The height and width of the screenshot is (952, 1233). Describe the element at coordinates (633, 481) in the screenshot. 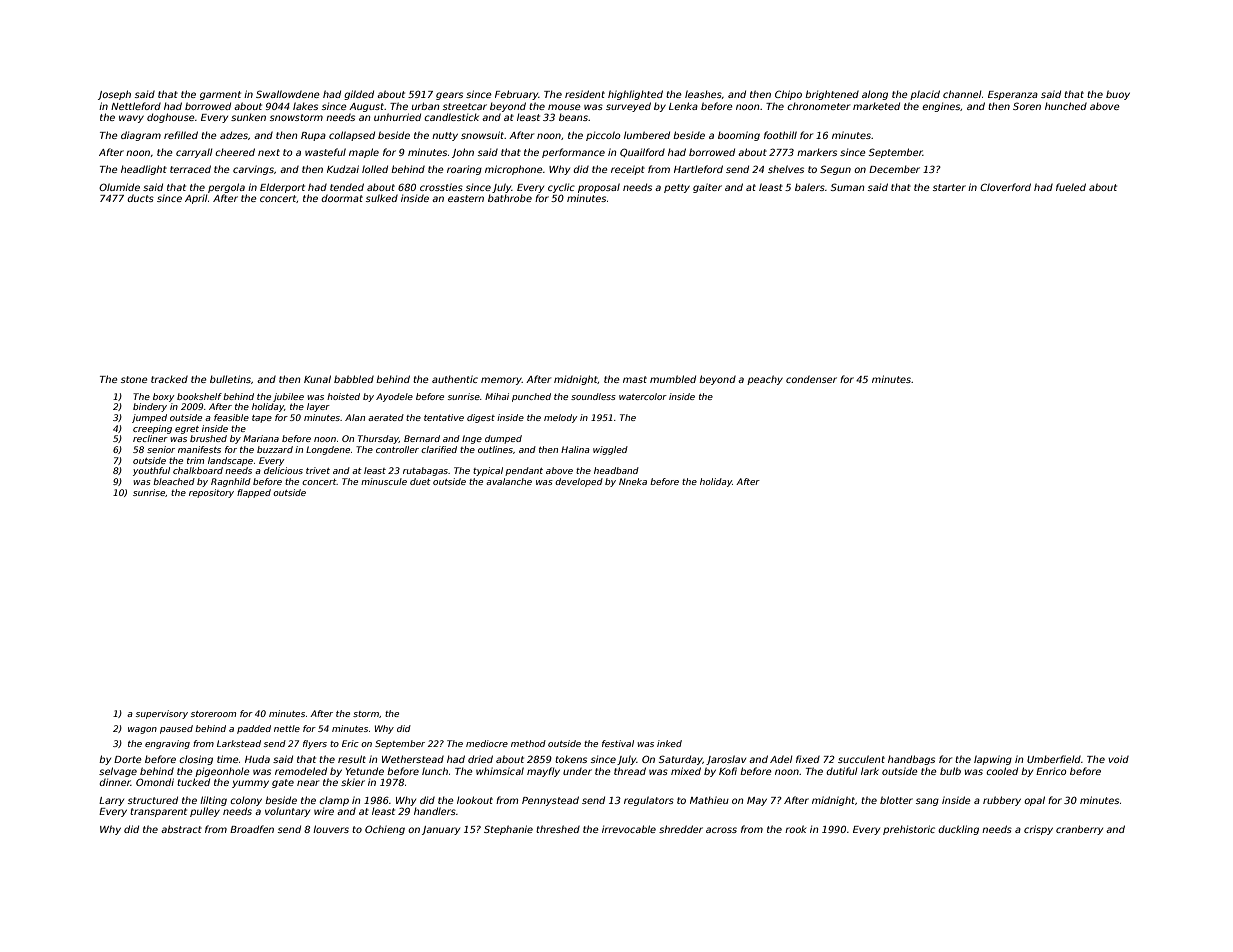

I see `Nneka` at that location.
